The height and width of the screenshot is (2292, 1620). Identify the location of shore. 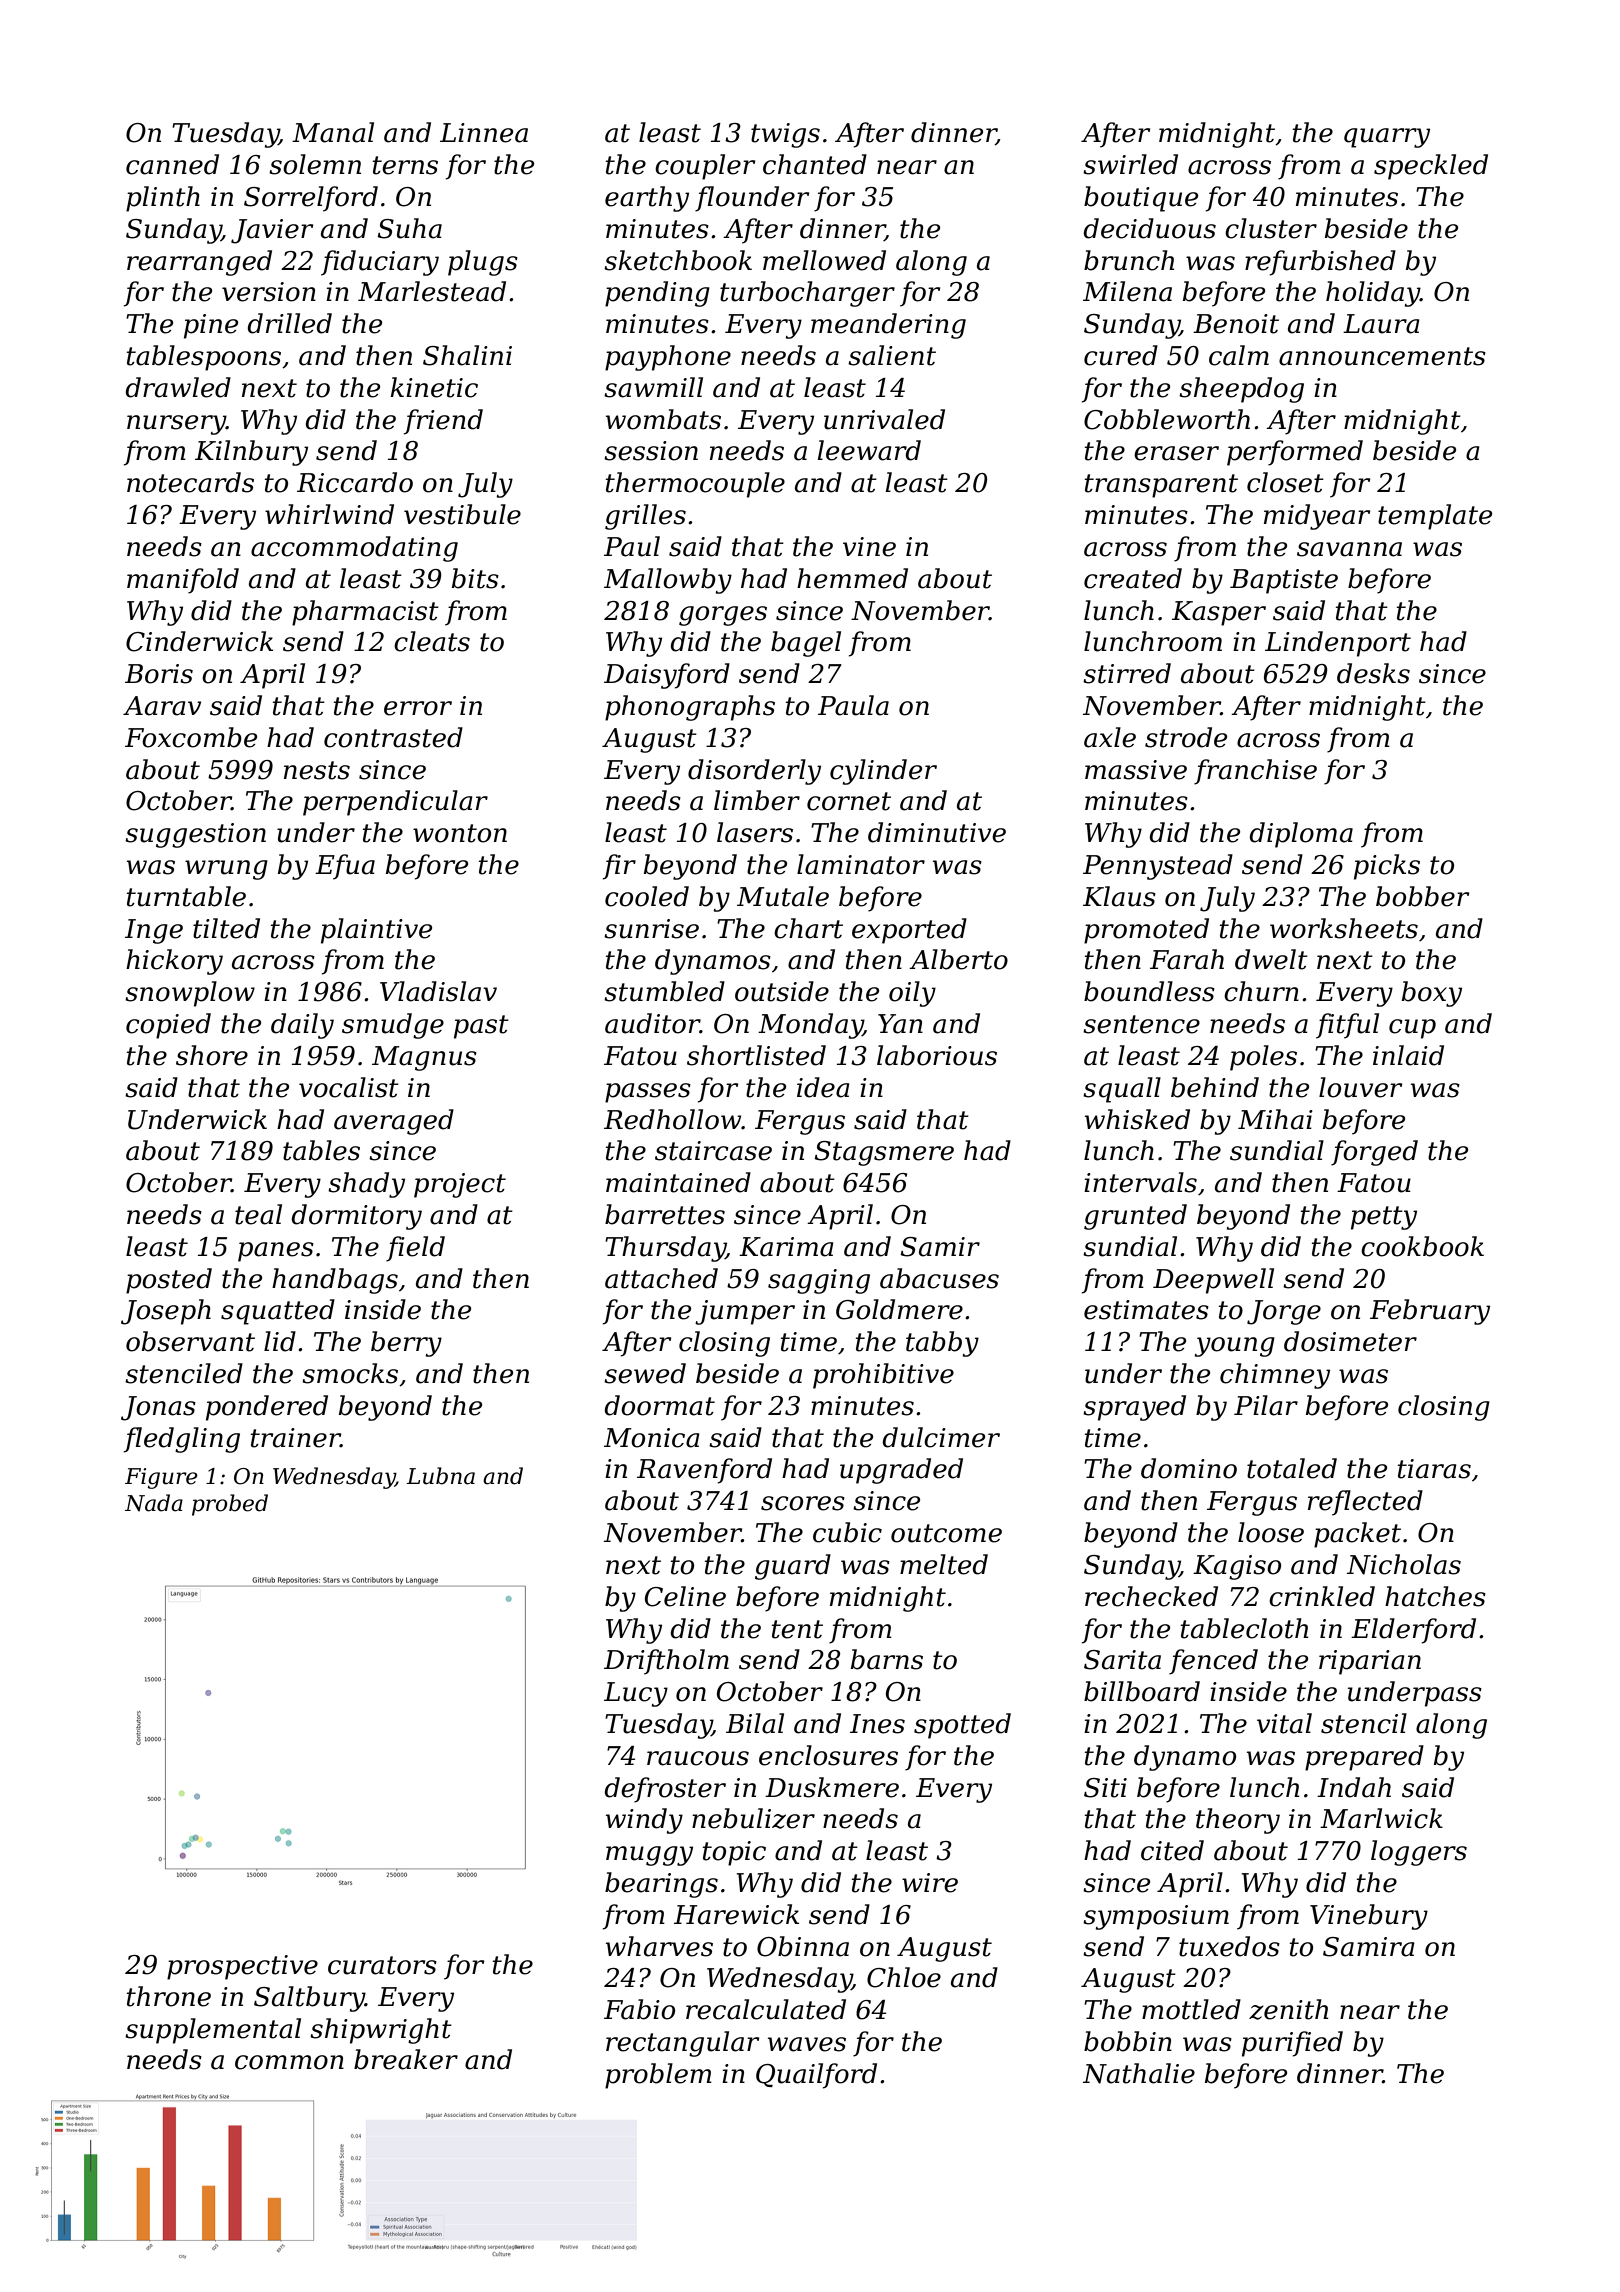
(212, 1055).
